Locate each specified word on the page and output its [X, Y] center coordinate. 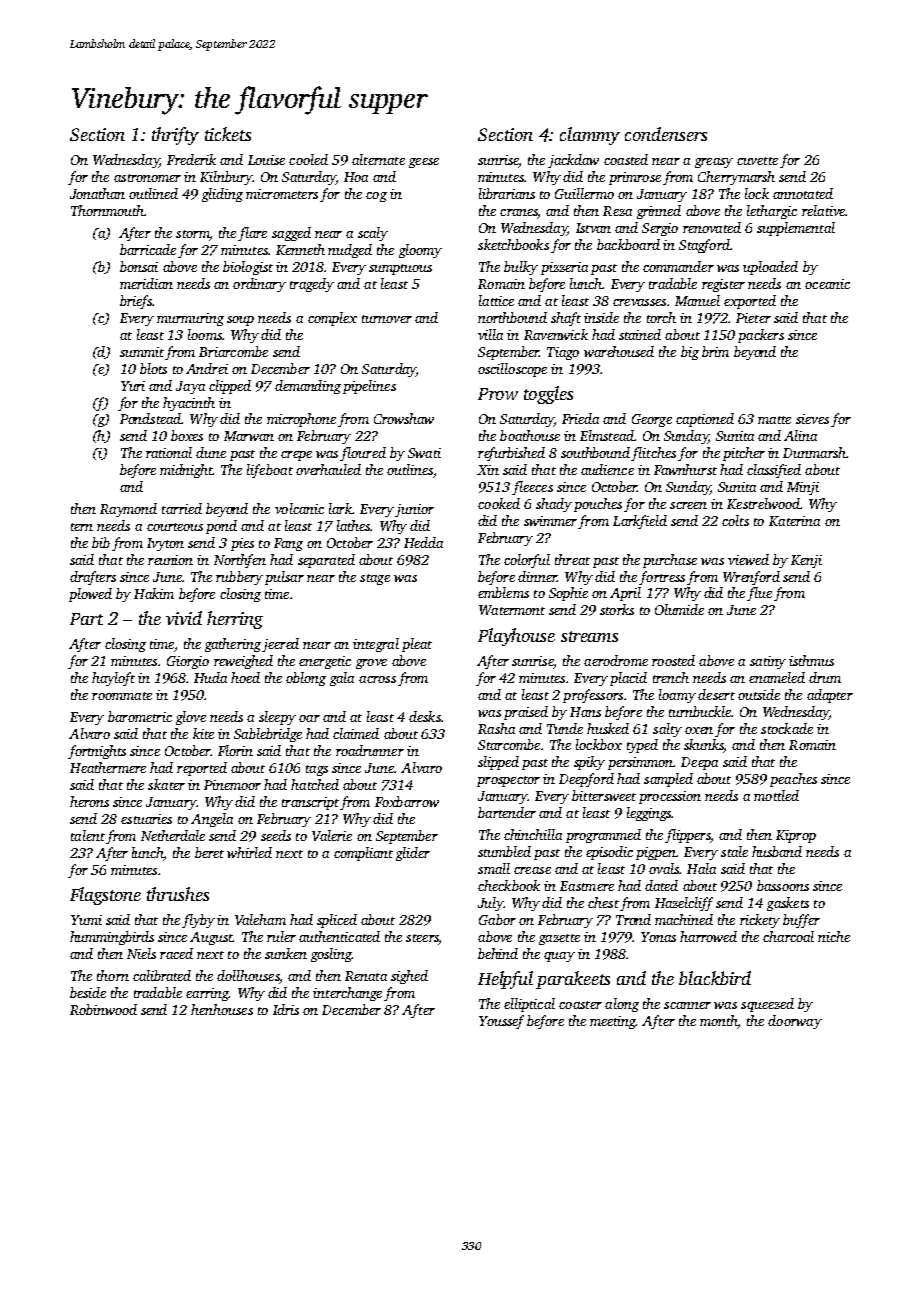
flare [252, 234]
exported [750, 302]
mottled [776, 795]
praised [526, 713]
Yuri [133, 386]
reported [202, 769]
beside [88, 992]
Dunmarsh [814, 452]
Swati [424, 453]
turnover [387, 319]
